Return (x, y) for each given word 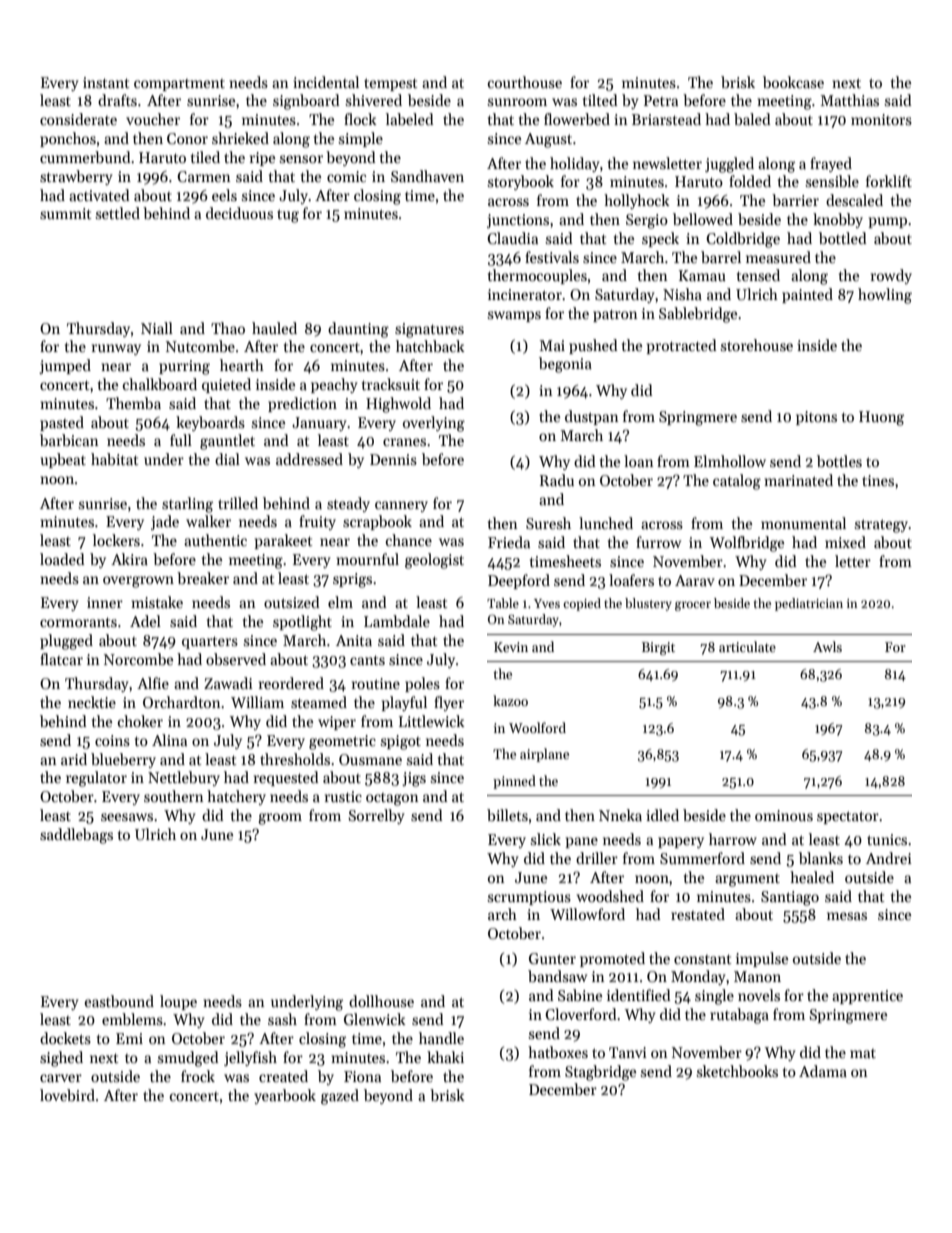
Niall (157, 328)
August (548, 140)
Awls (827, 646)
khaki (445, 1057)
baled (752, 119)
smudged (188, 1059)
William (257, 702)
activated (99, 195)
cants (367, 660)
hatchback (430, 346)
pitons (816, 418)
